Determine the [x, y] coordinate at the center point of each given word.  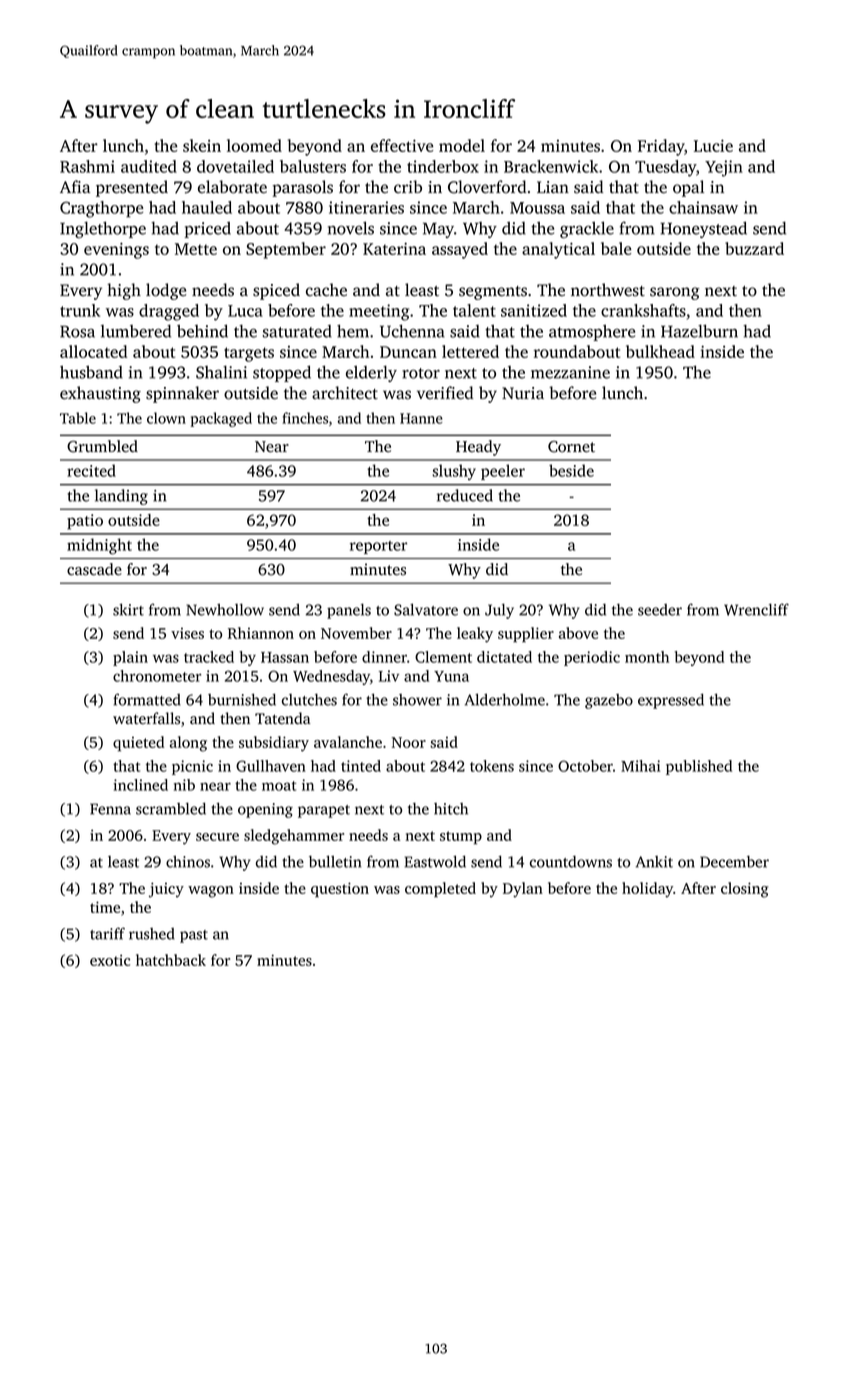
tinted [361, 766]
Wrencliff [756, 609]
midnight [99, 546]
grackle [587, 229]
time [105, 907]
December [734, 862]
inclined [140, 785]
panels [349, 611]
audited [149, 166]
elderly [371, 373]
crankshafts [643, 310]
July [499, 611]
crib [408, 186]
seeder [660, 610]
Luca [245, 311]
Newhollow [225, 610]
